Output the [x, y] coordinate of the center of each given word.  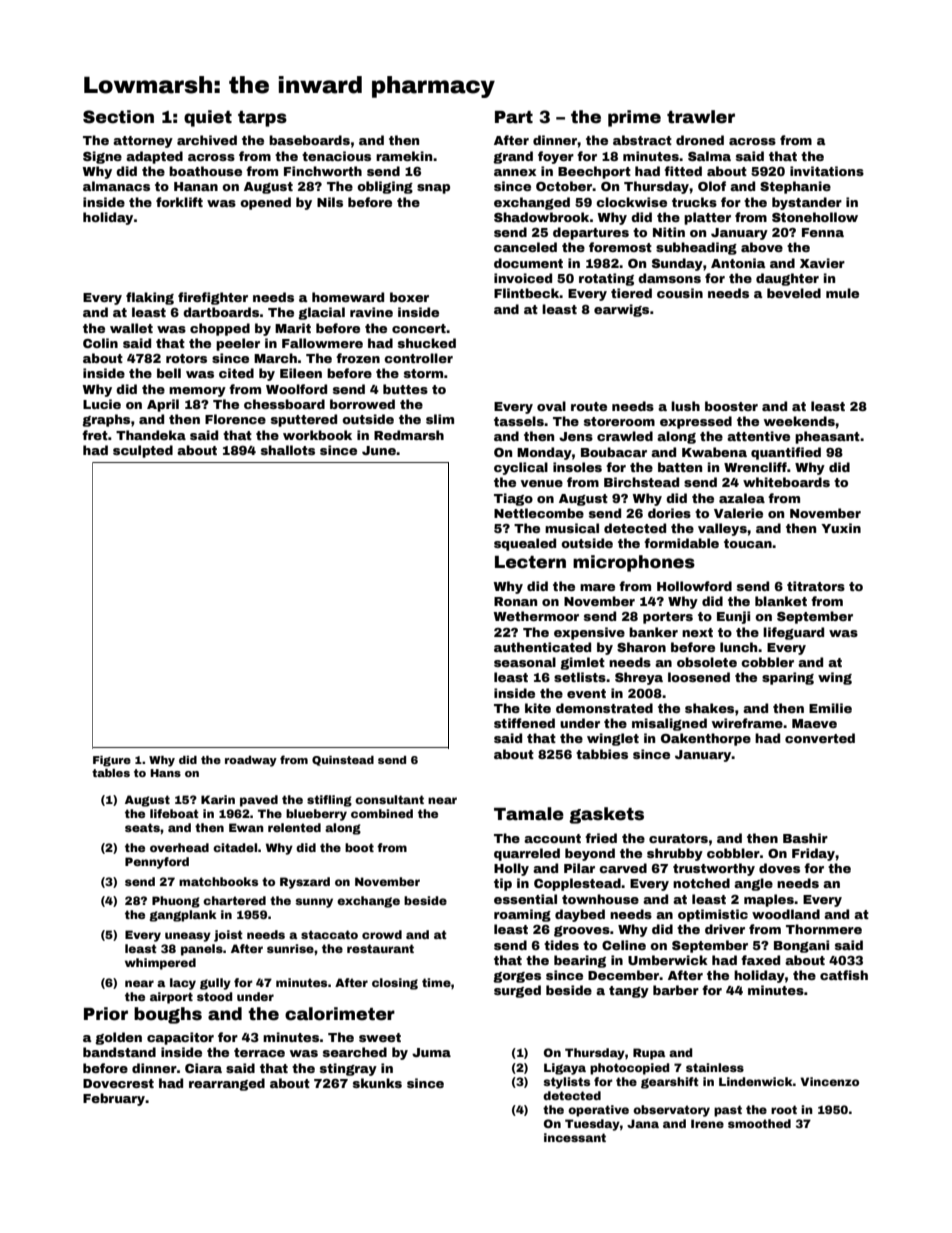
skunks [377, 1083]
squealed [525, 544]
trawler [701, 117]
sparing [788, 678]
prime [634, 118]
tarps [262, 119]
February [114, 1099]
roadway [251, 761]
